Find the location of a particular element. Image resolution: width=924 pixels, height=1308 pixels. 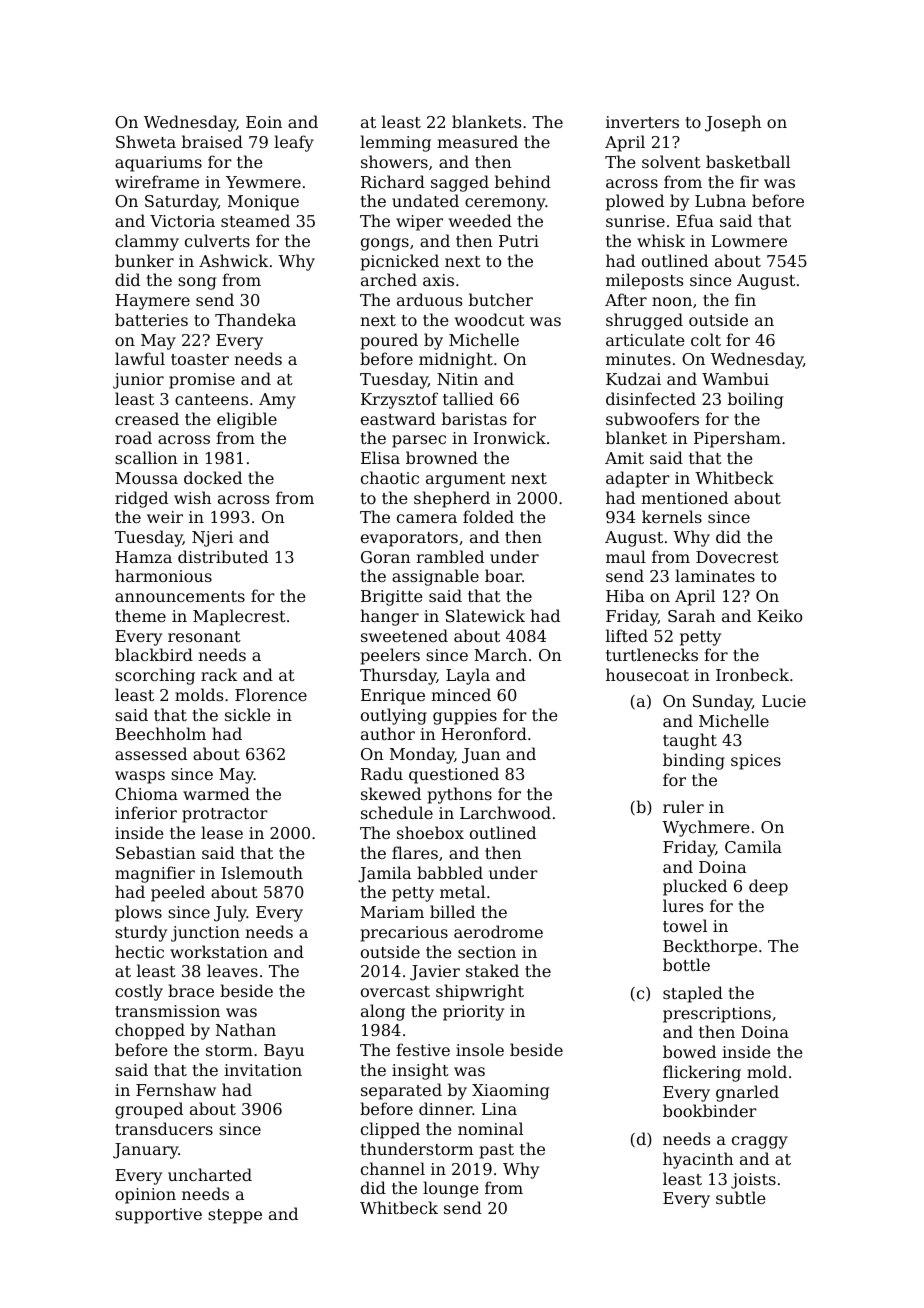

lounge is located at coordinates (451, 1189).
